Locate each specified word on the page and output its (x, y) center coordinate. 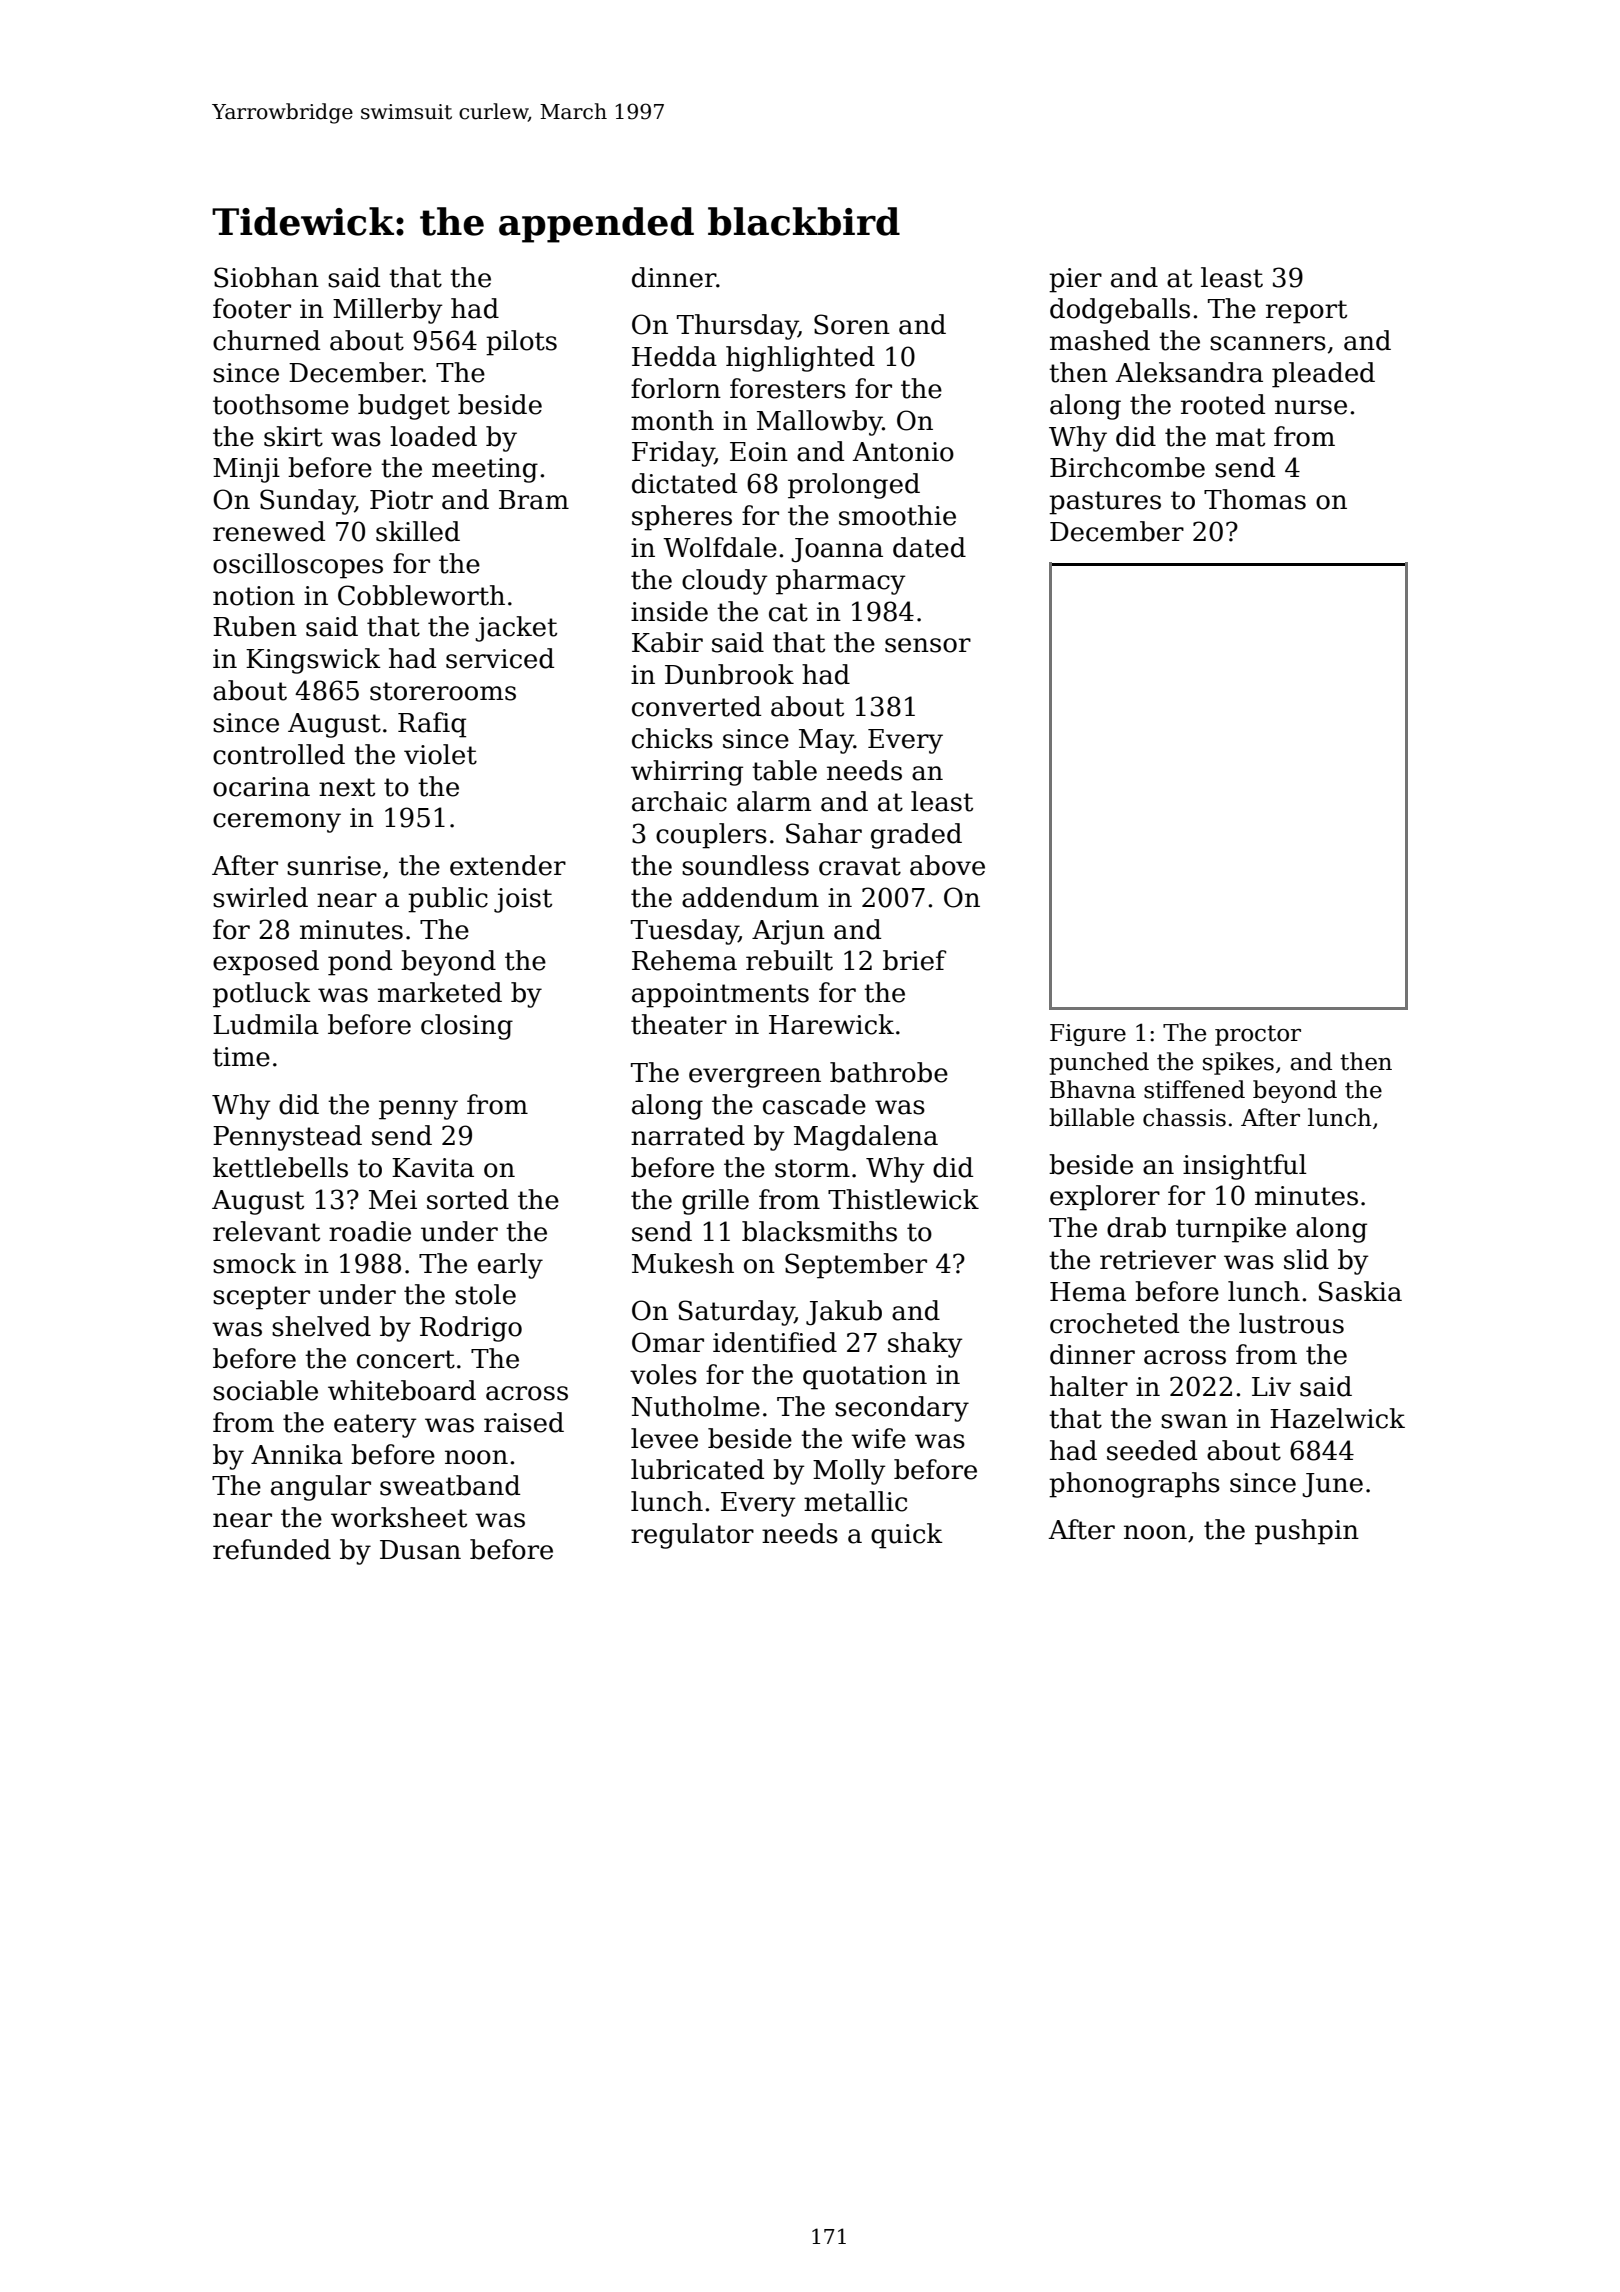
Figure (1088, 1035)
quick (907, 1536)
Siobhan (266, 277)
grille (715, 1202)
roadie (370, 1231)
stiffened (1194, 1089)
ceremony (277, 823)
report (1306, 312)
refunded (272, 1549)
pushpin (1307, 1532)
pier (1075, 280)
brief (914, 960)
